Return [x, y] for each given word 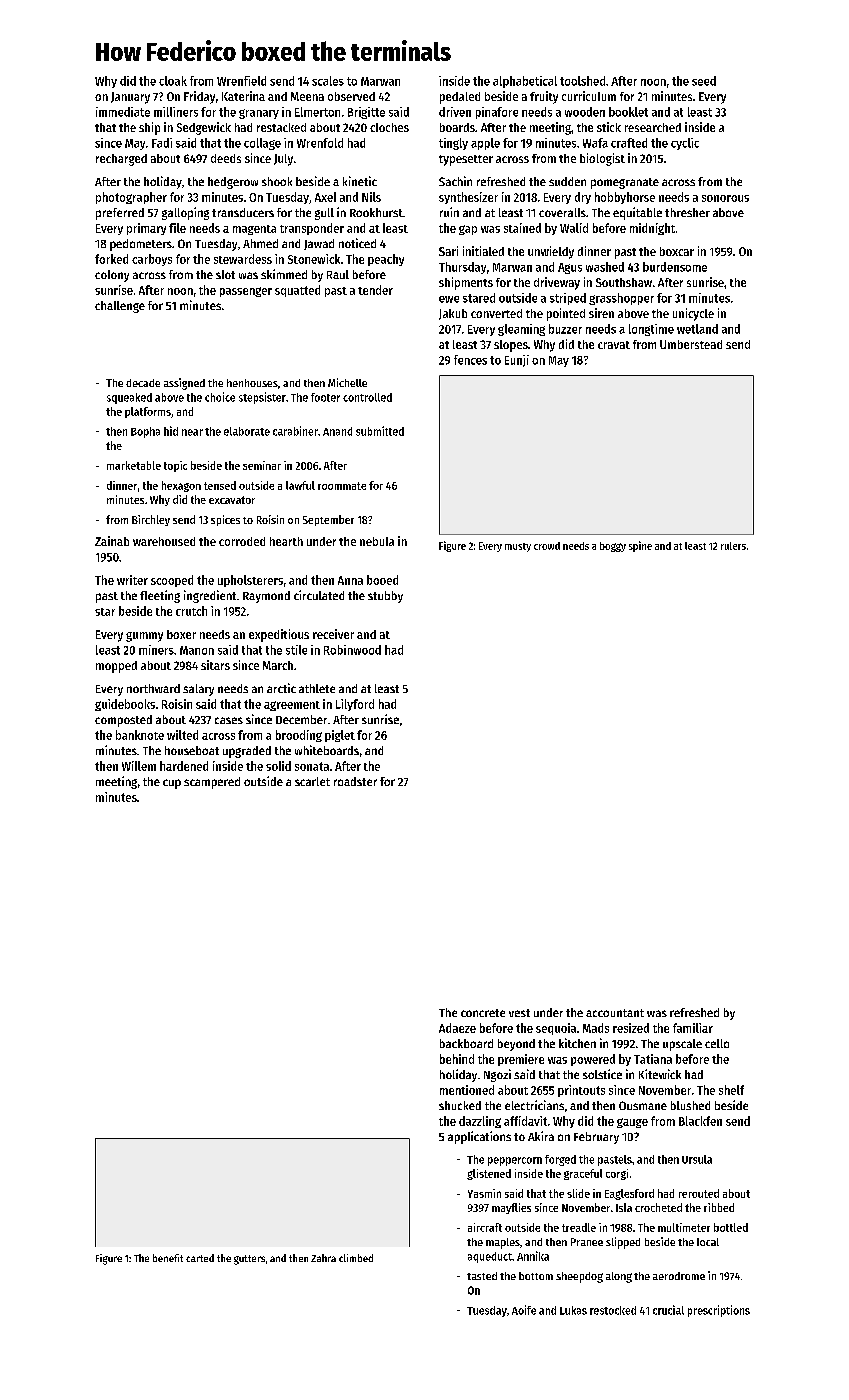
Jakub [453, 314]
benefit [168, 1258]
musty [518, 547]
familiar [693, 1028]
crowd [547, 546]
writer [132, 580]
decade [143, 383]
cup [172, 784]
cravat [614, 345]
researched [653, 127]
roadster [355, 781]
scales [328, 81]
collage [262, 144]
